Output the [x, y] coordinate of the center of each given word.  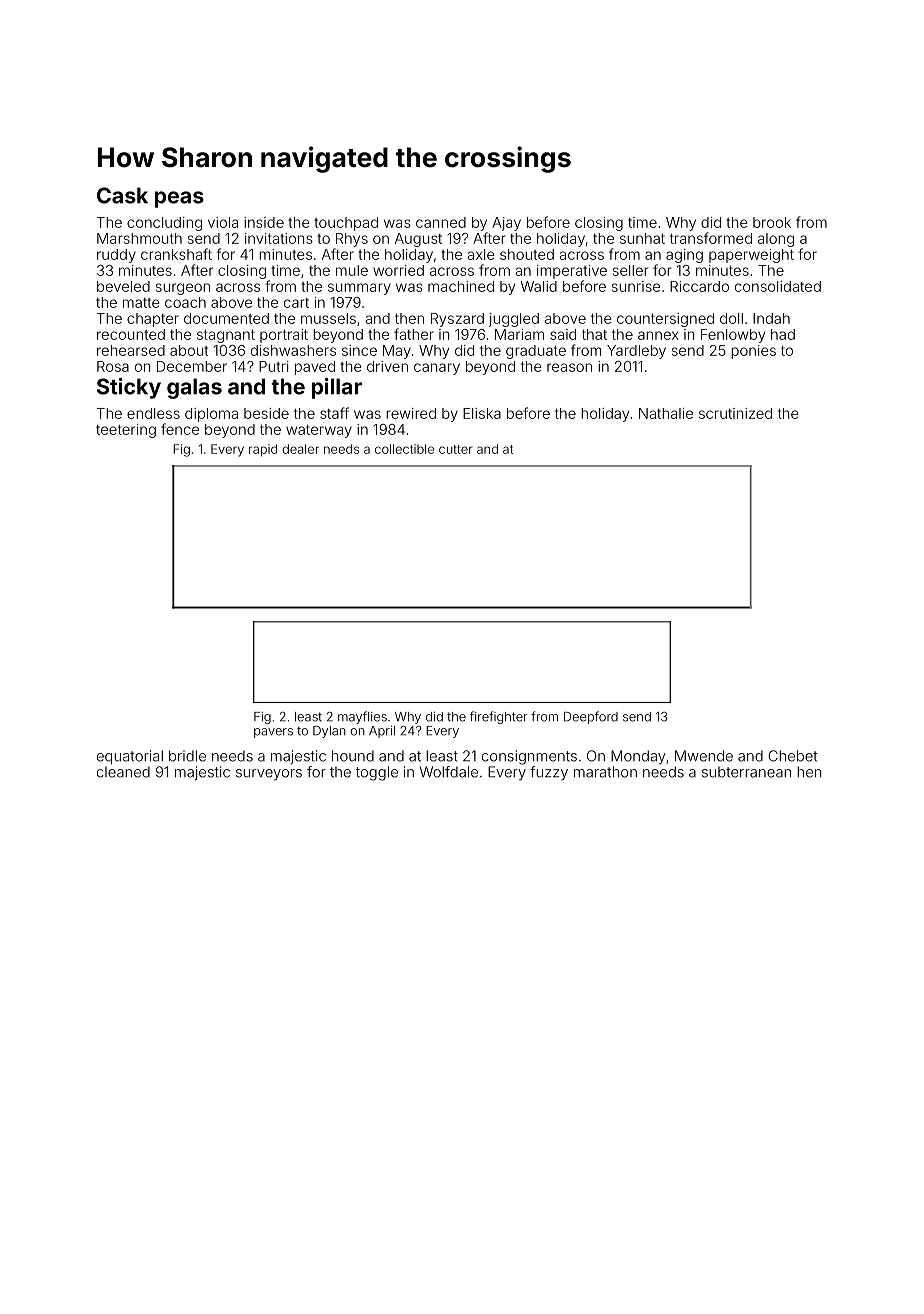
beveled [123, 286]
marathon [605, 772]
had [783, 334]
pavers [273, 733]
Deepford [591, 717]
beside [266, 413]
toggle [377, 773]
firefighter [499, 717]
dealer [300, 449]
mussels [328, 318]
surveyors [269, 775]
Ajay [506, 224]
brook [772, 222]
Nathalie [666, 413]
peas [179, 199]
